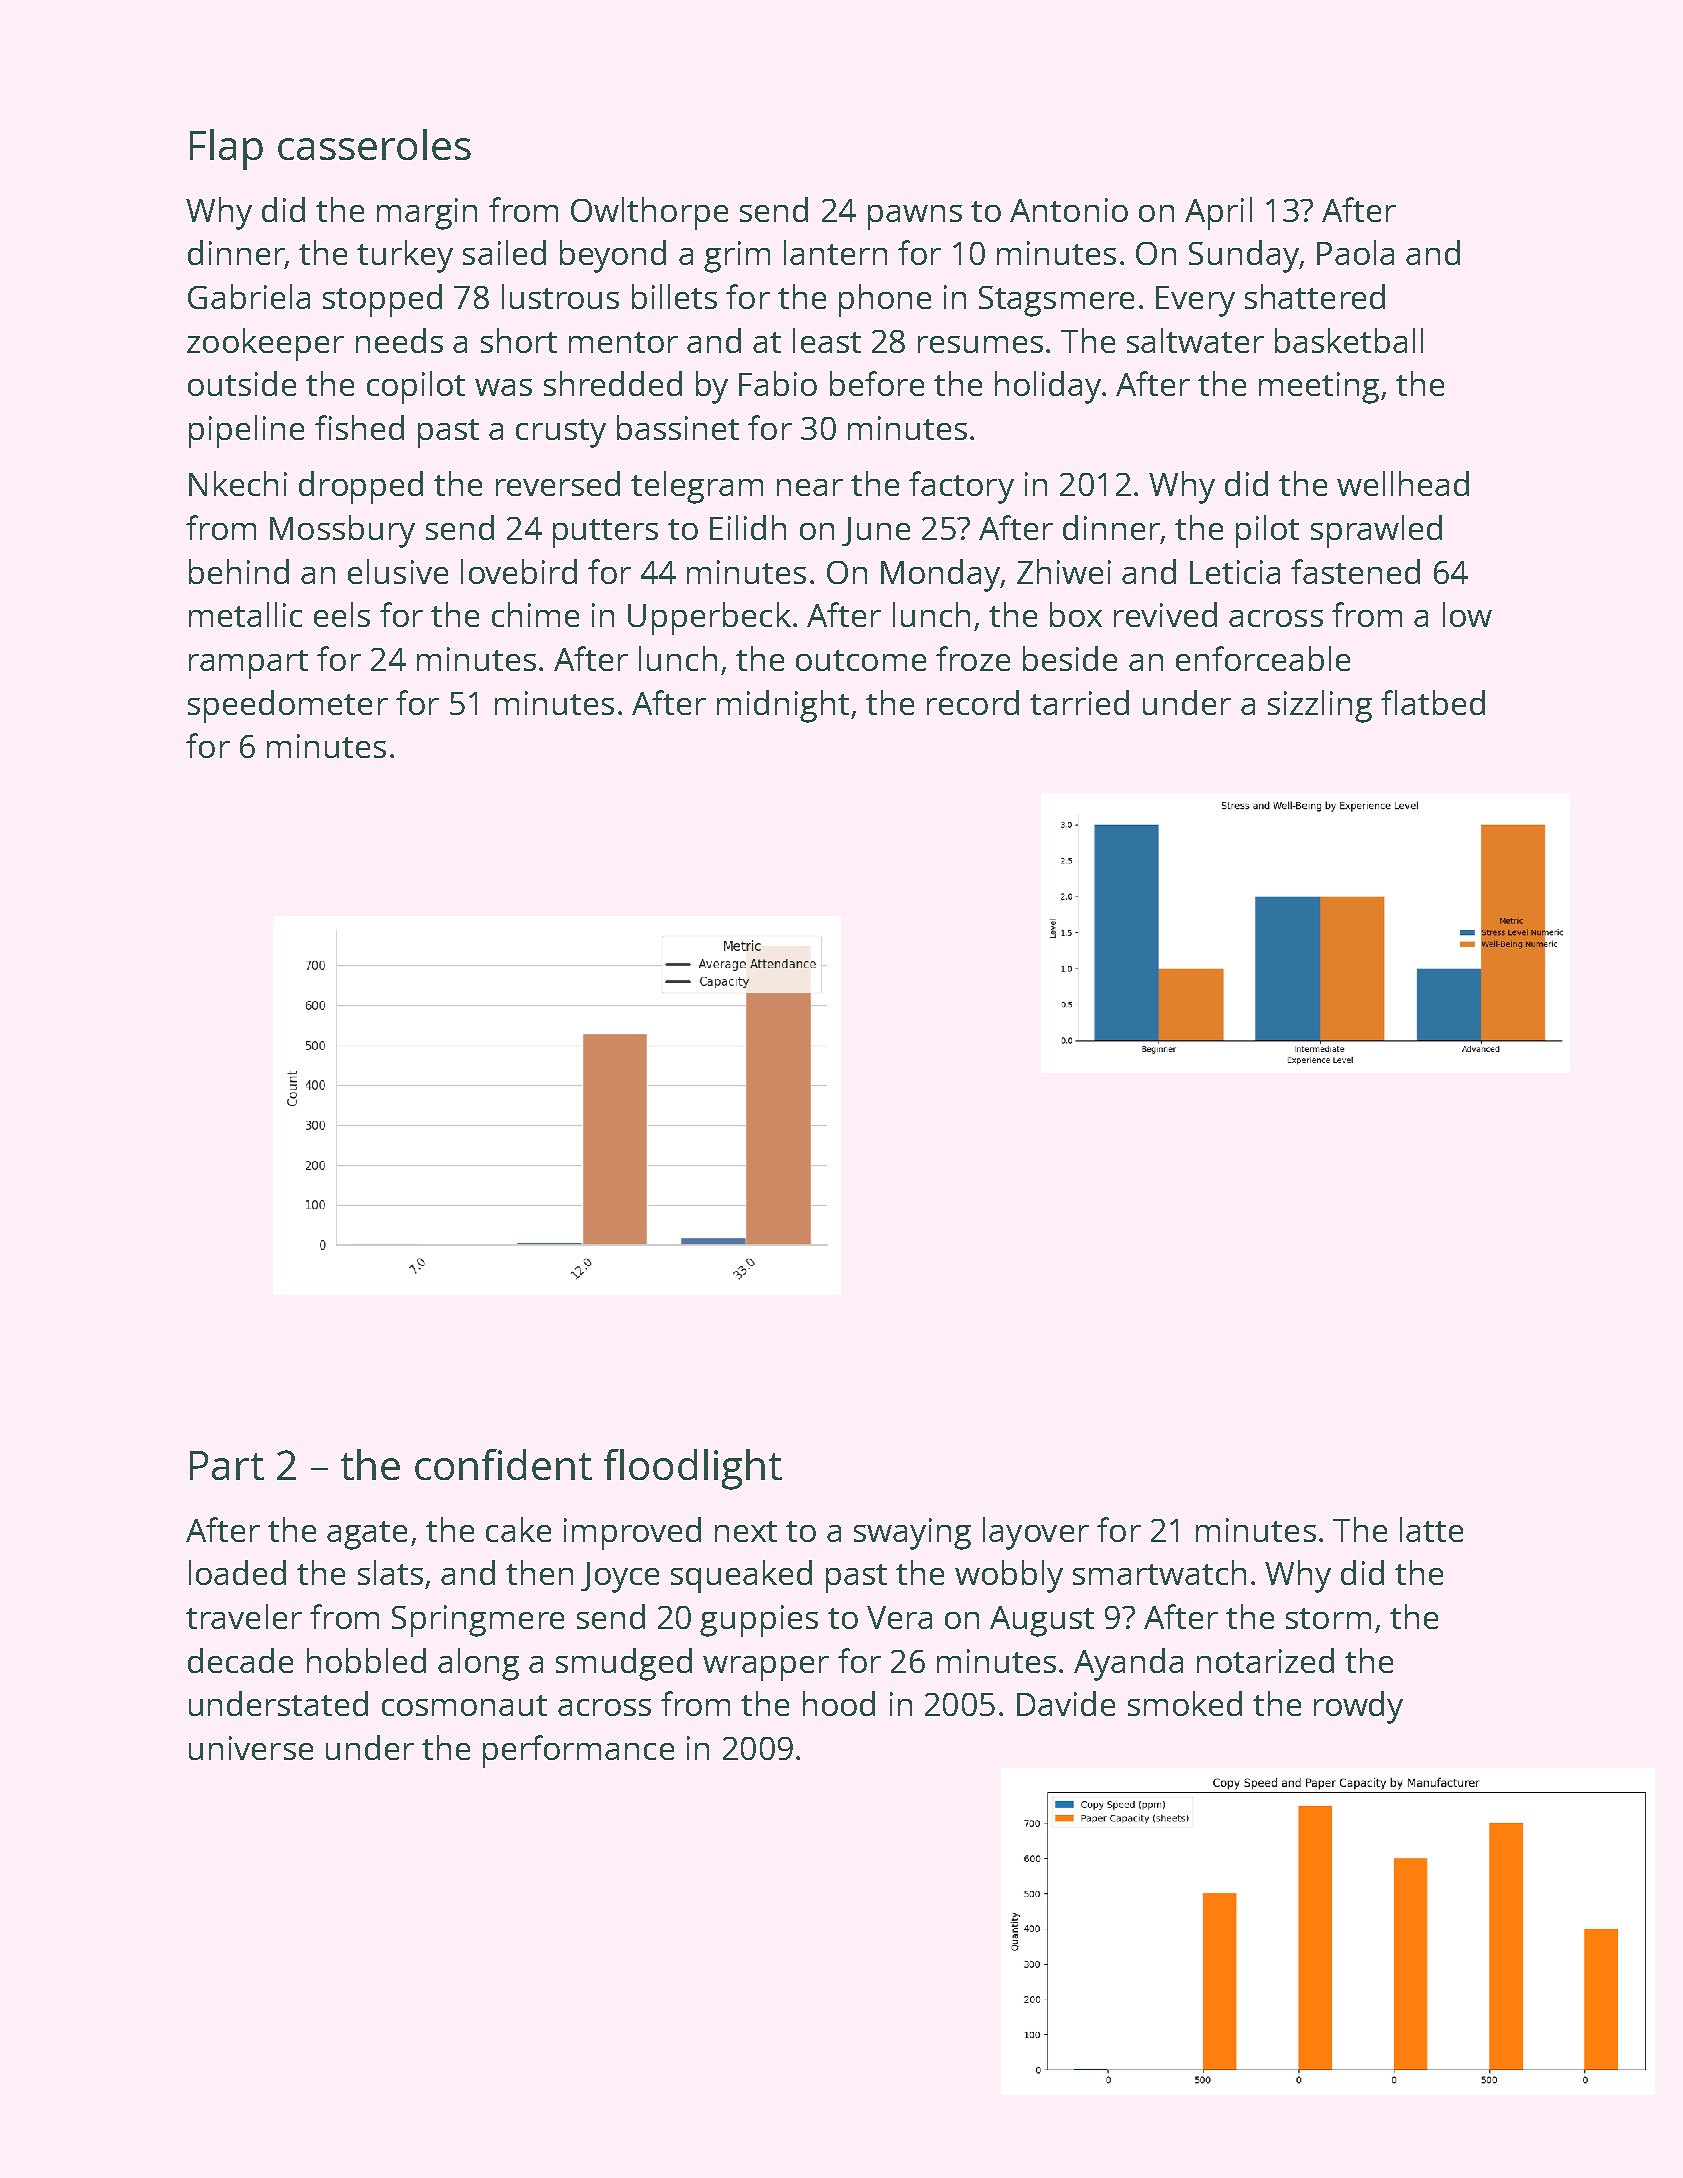 The image size is (1683, 2178). I want to click on latte, so click(1431, 1529).
